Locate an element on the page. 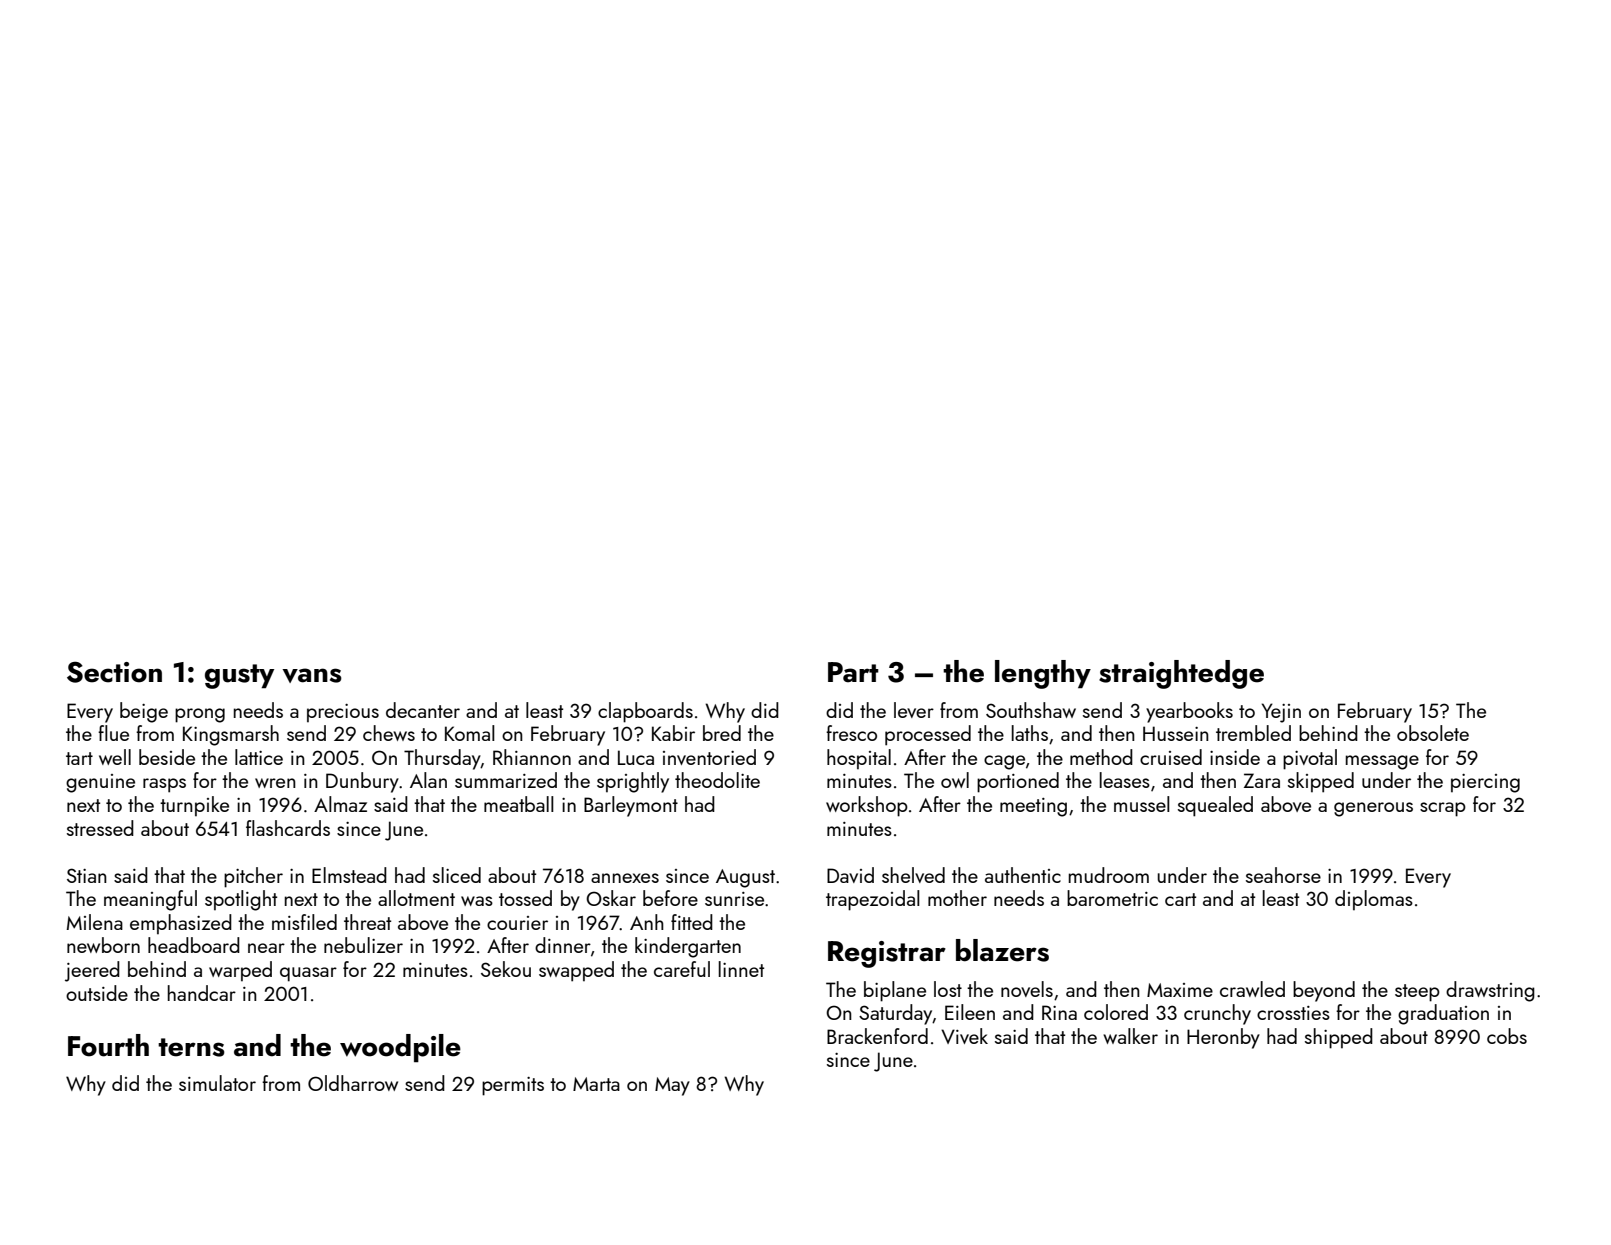 The height and width of the document is (1245, 1611). clapboards is located at coordinates (645, 712).
